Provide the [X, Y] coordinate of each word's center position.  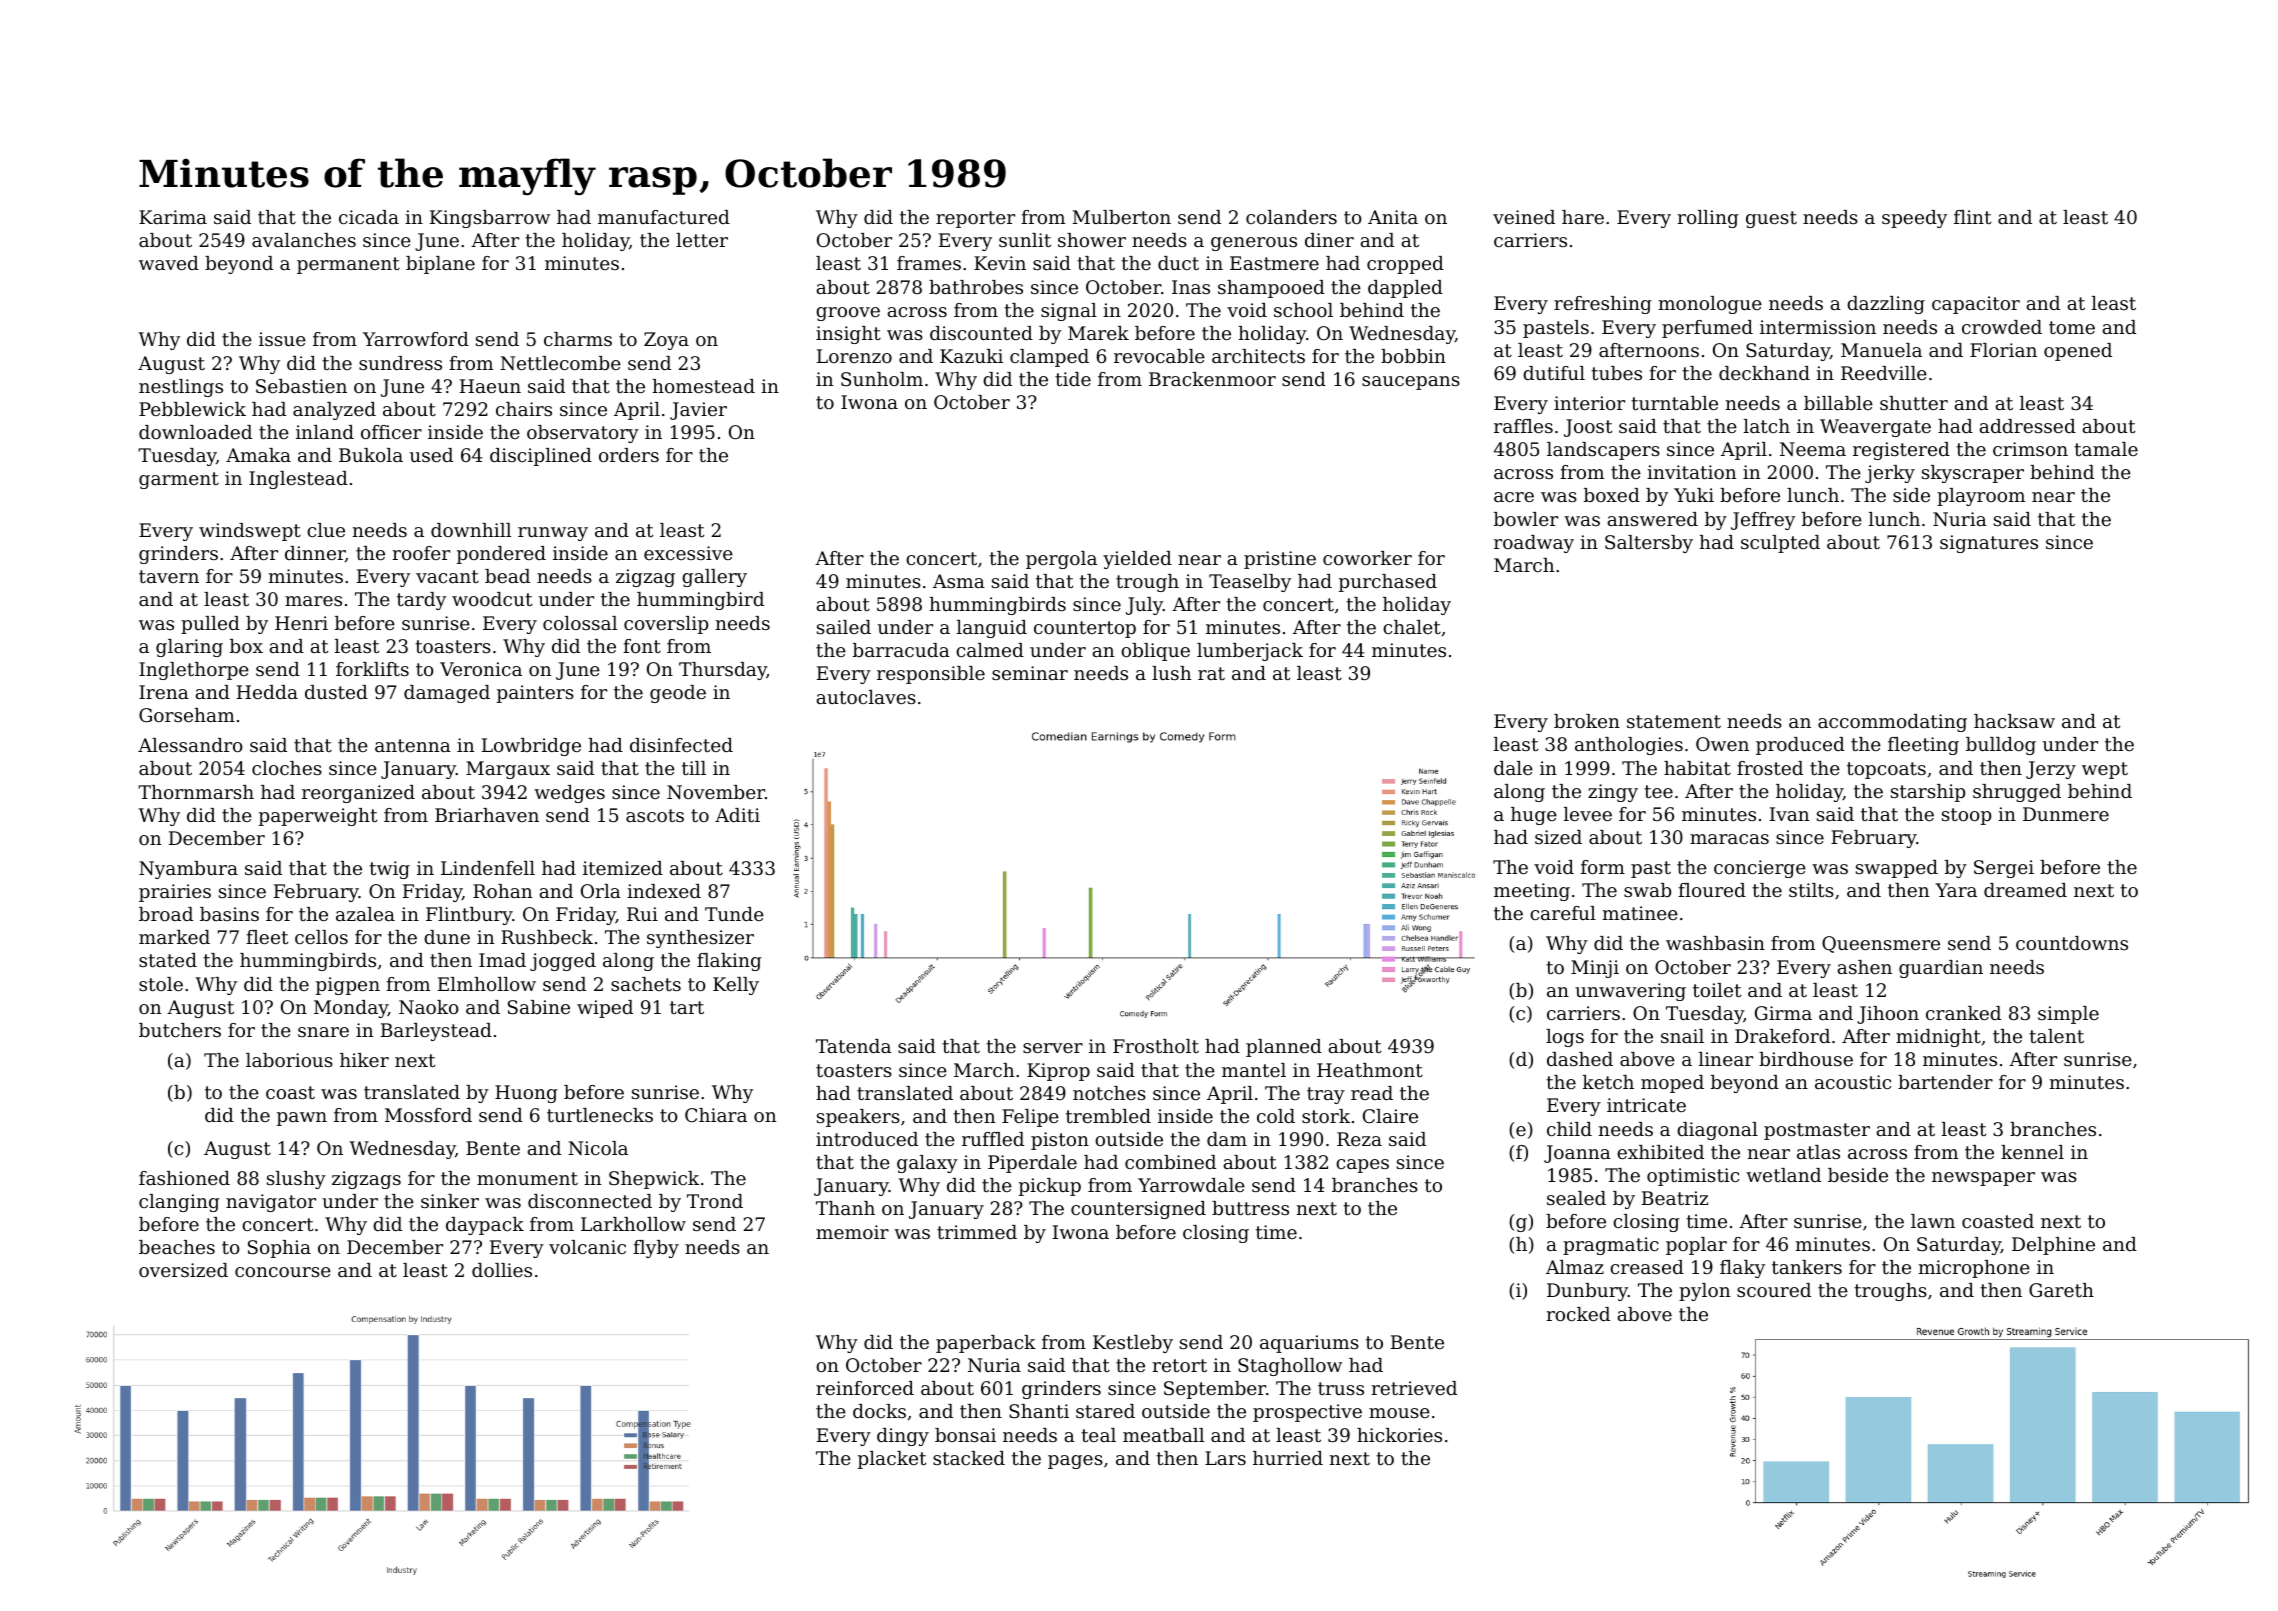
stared [1105, 1411]
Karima [173, 217]
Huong [526, 1094]
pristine [1280, 560]
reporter [975, 219]
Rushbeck [547, 937]
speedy [1914, 219]
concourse [283, 1272]
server [1053, 1048]
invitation [1691, 472]
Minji [1595, 969]
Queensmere [1881, 944]
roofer [421, 553]
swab [1647, 890]
